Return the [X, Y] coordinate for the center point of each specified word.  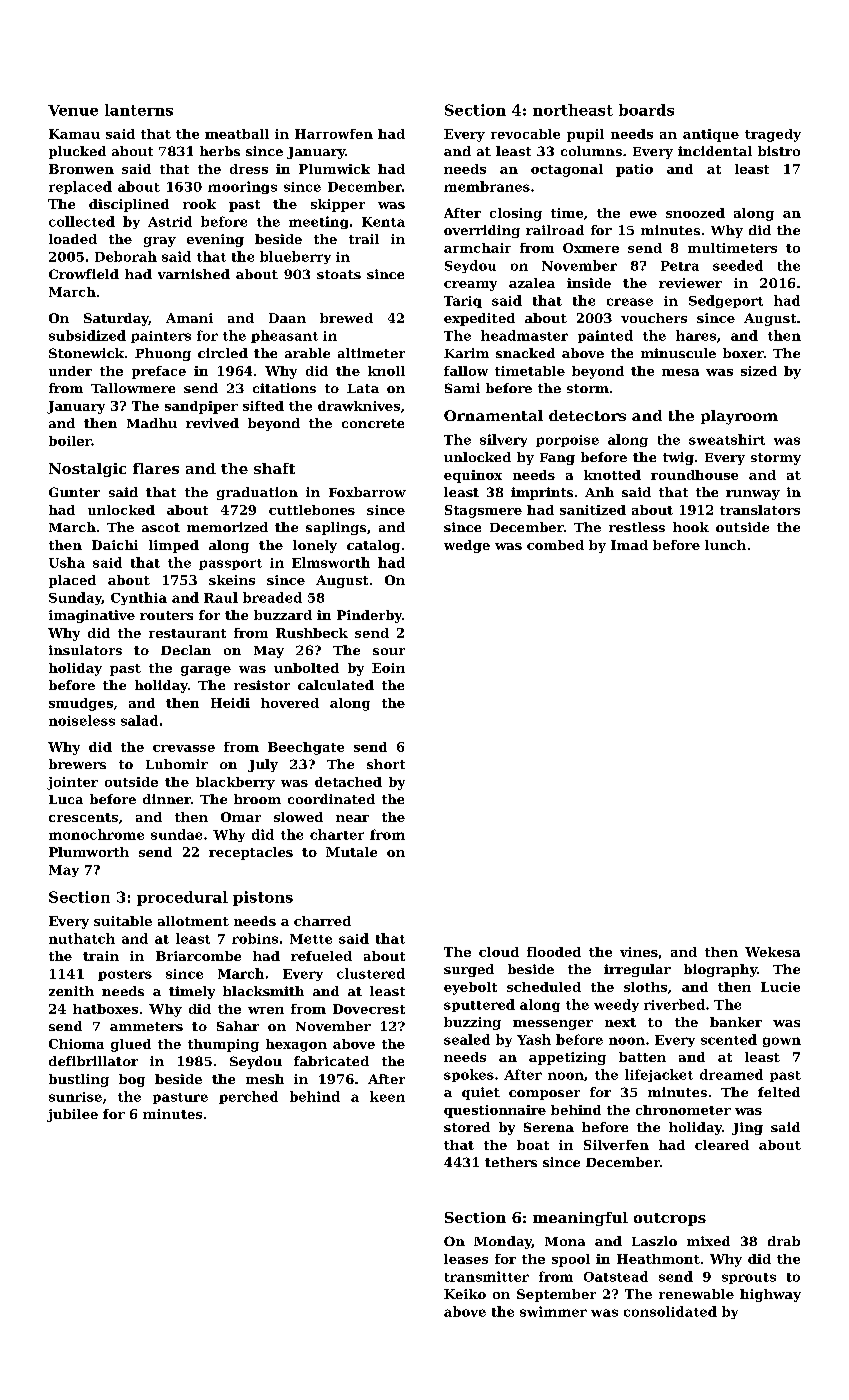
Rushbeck [312, 633]
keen [387, 1096]
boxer [743, 353]
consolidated [670, 1311]
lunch [725, 545]
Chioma [76, 1044]
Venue [73, 110]
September [556, 1295]
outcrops [670, 1219]
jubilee [72, 1115]
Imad [629, 545]
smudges [81, 704]
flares [156, 468]
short [386, 764]
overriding [482, 231]
